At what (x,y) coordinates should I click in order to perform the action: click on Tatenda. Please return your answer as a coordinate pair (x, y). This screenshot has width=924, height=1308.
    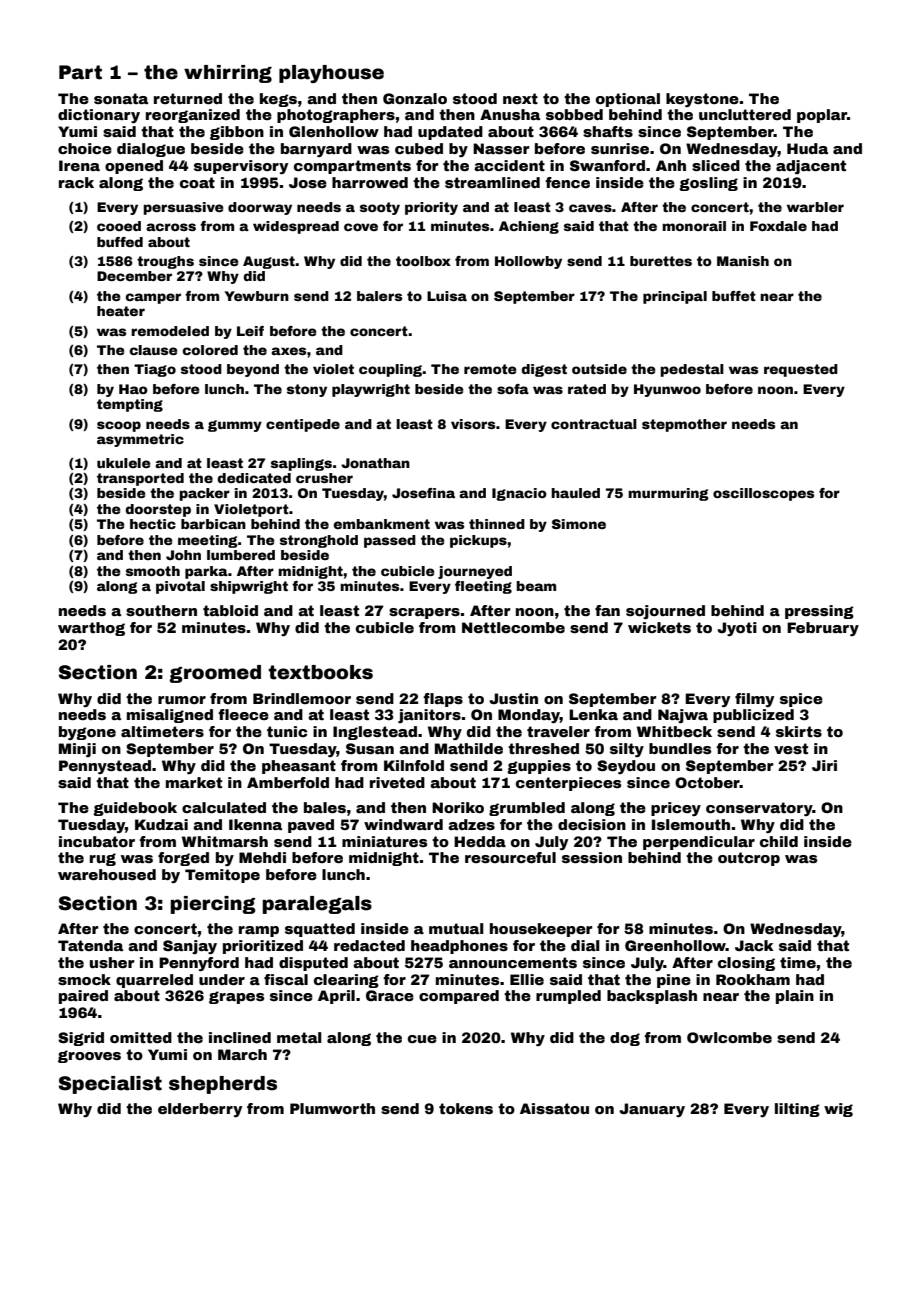
    Looking at the image, I should click on (90, 945).
